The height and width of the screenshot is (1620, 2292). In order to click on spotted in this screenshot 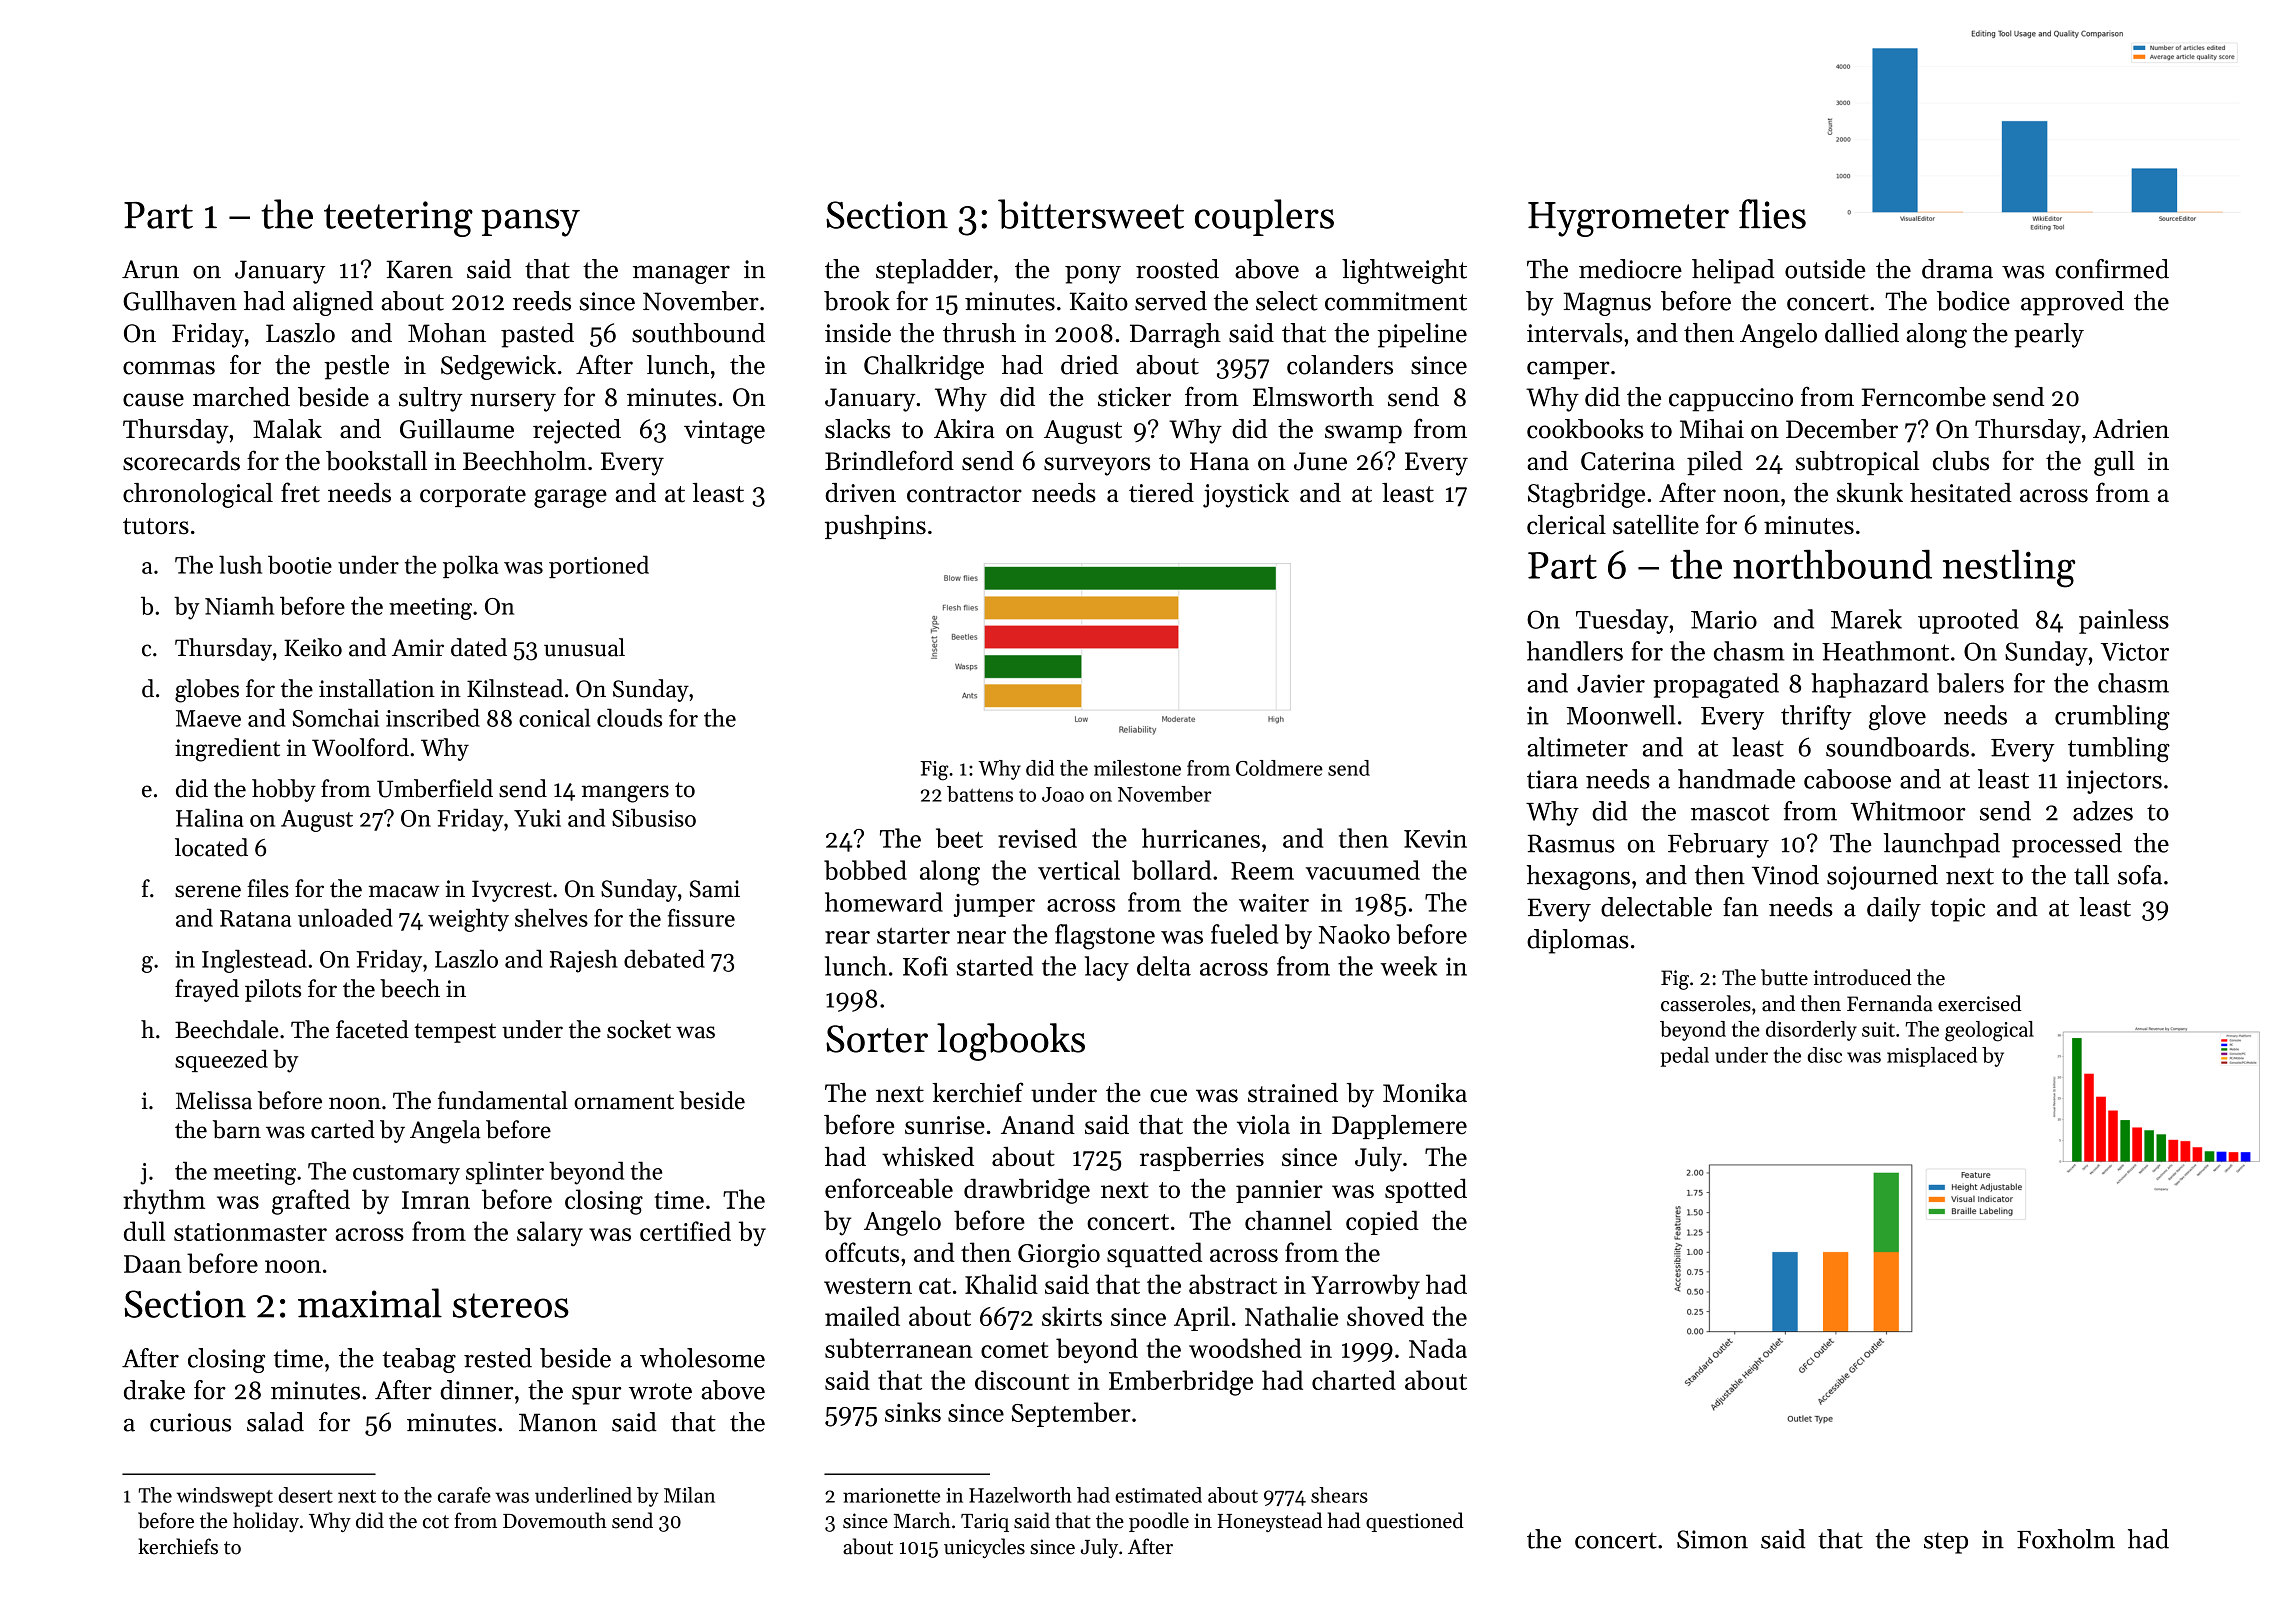, I will do `click(1426, 1190)`.
